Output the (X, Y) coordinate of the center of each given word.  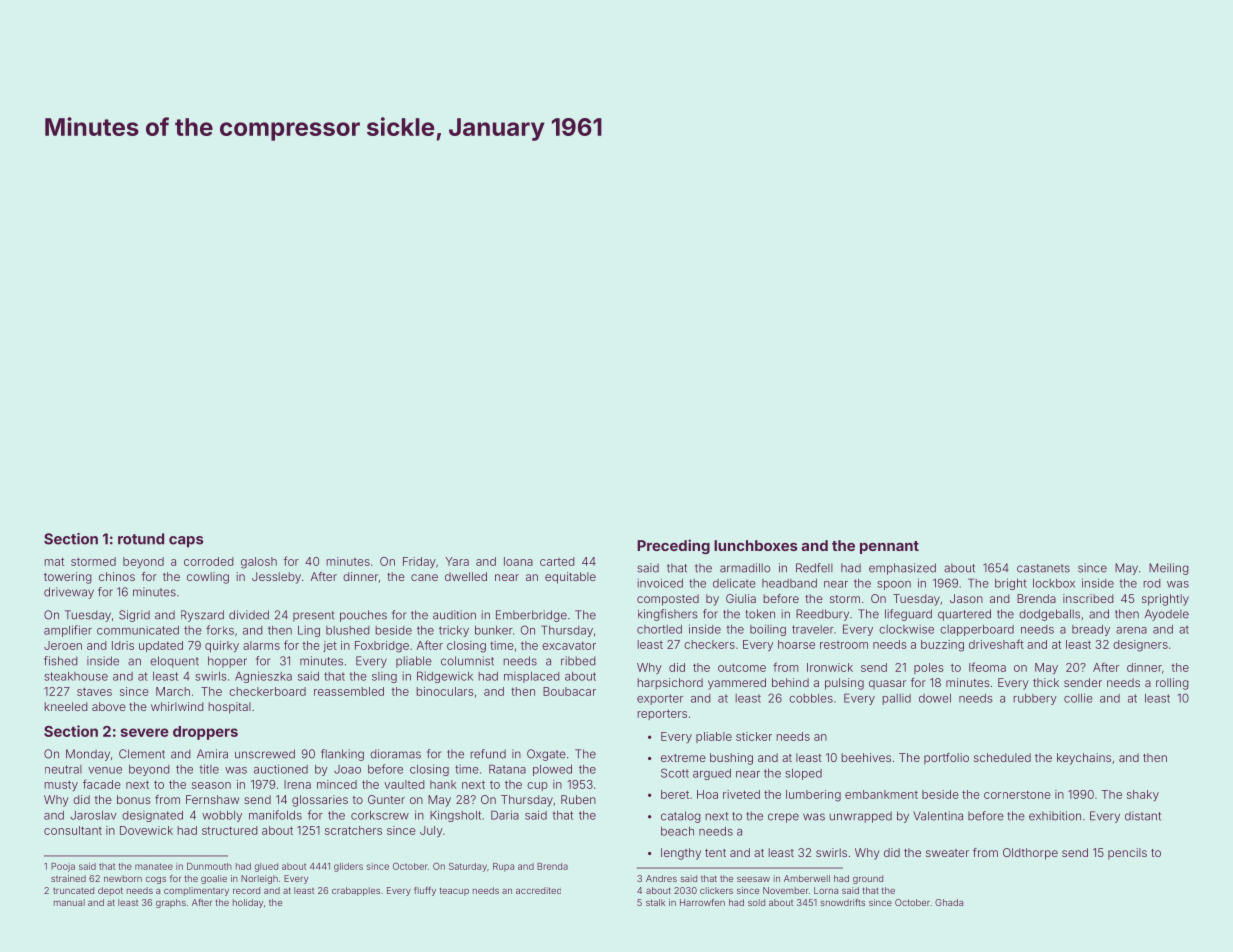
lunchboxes (755, 545)
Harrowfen (702, 902)
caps (186, 542)
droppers (205, 733)
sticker (754, 736)
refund (488, 754)
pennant (889, 547)
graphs (171, 903)
